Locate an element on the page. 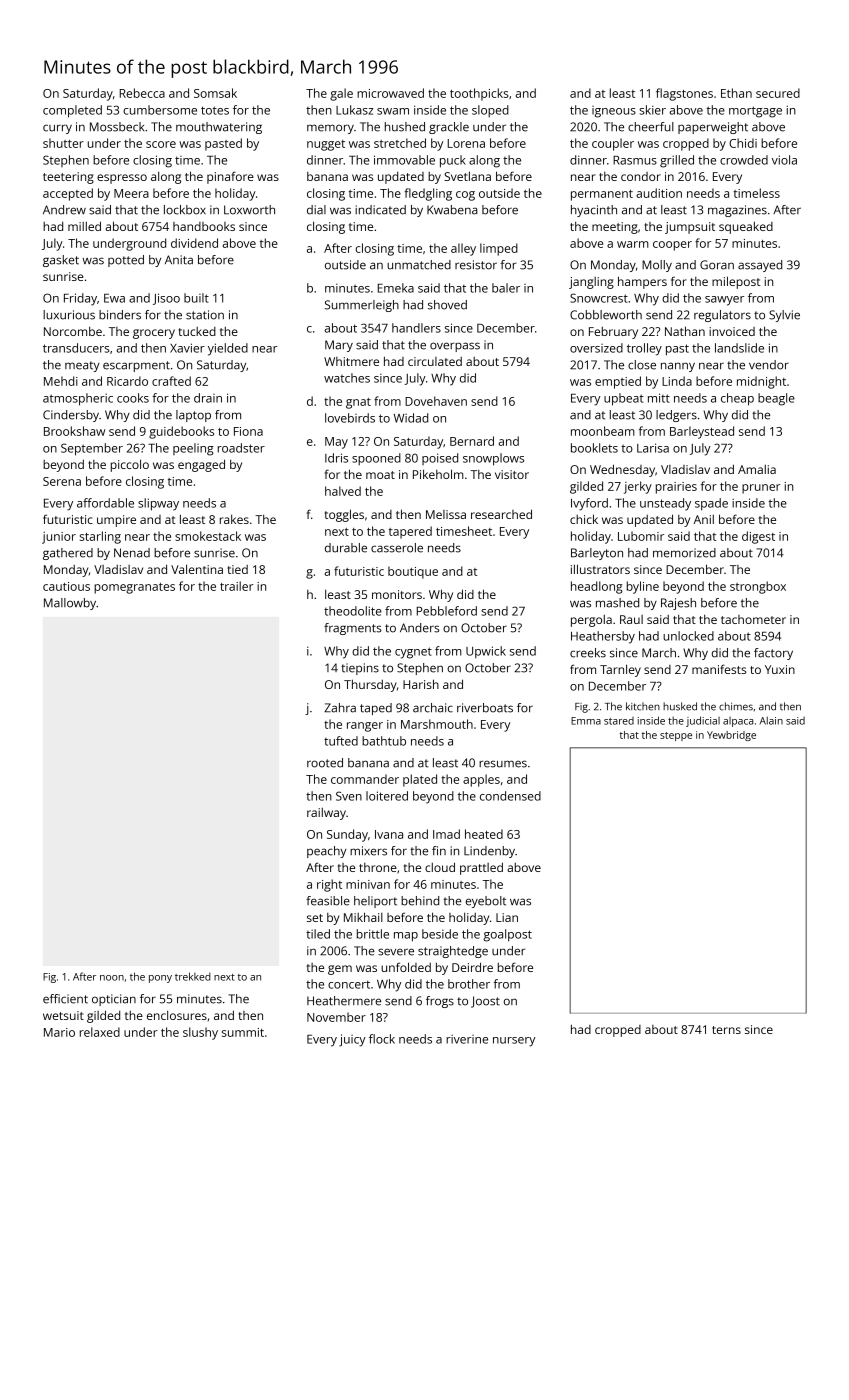 This document has width=849, height=1400. piccolo is located at coordinates (130, 465).
